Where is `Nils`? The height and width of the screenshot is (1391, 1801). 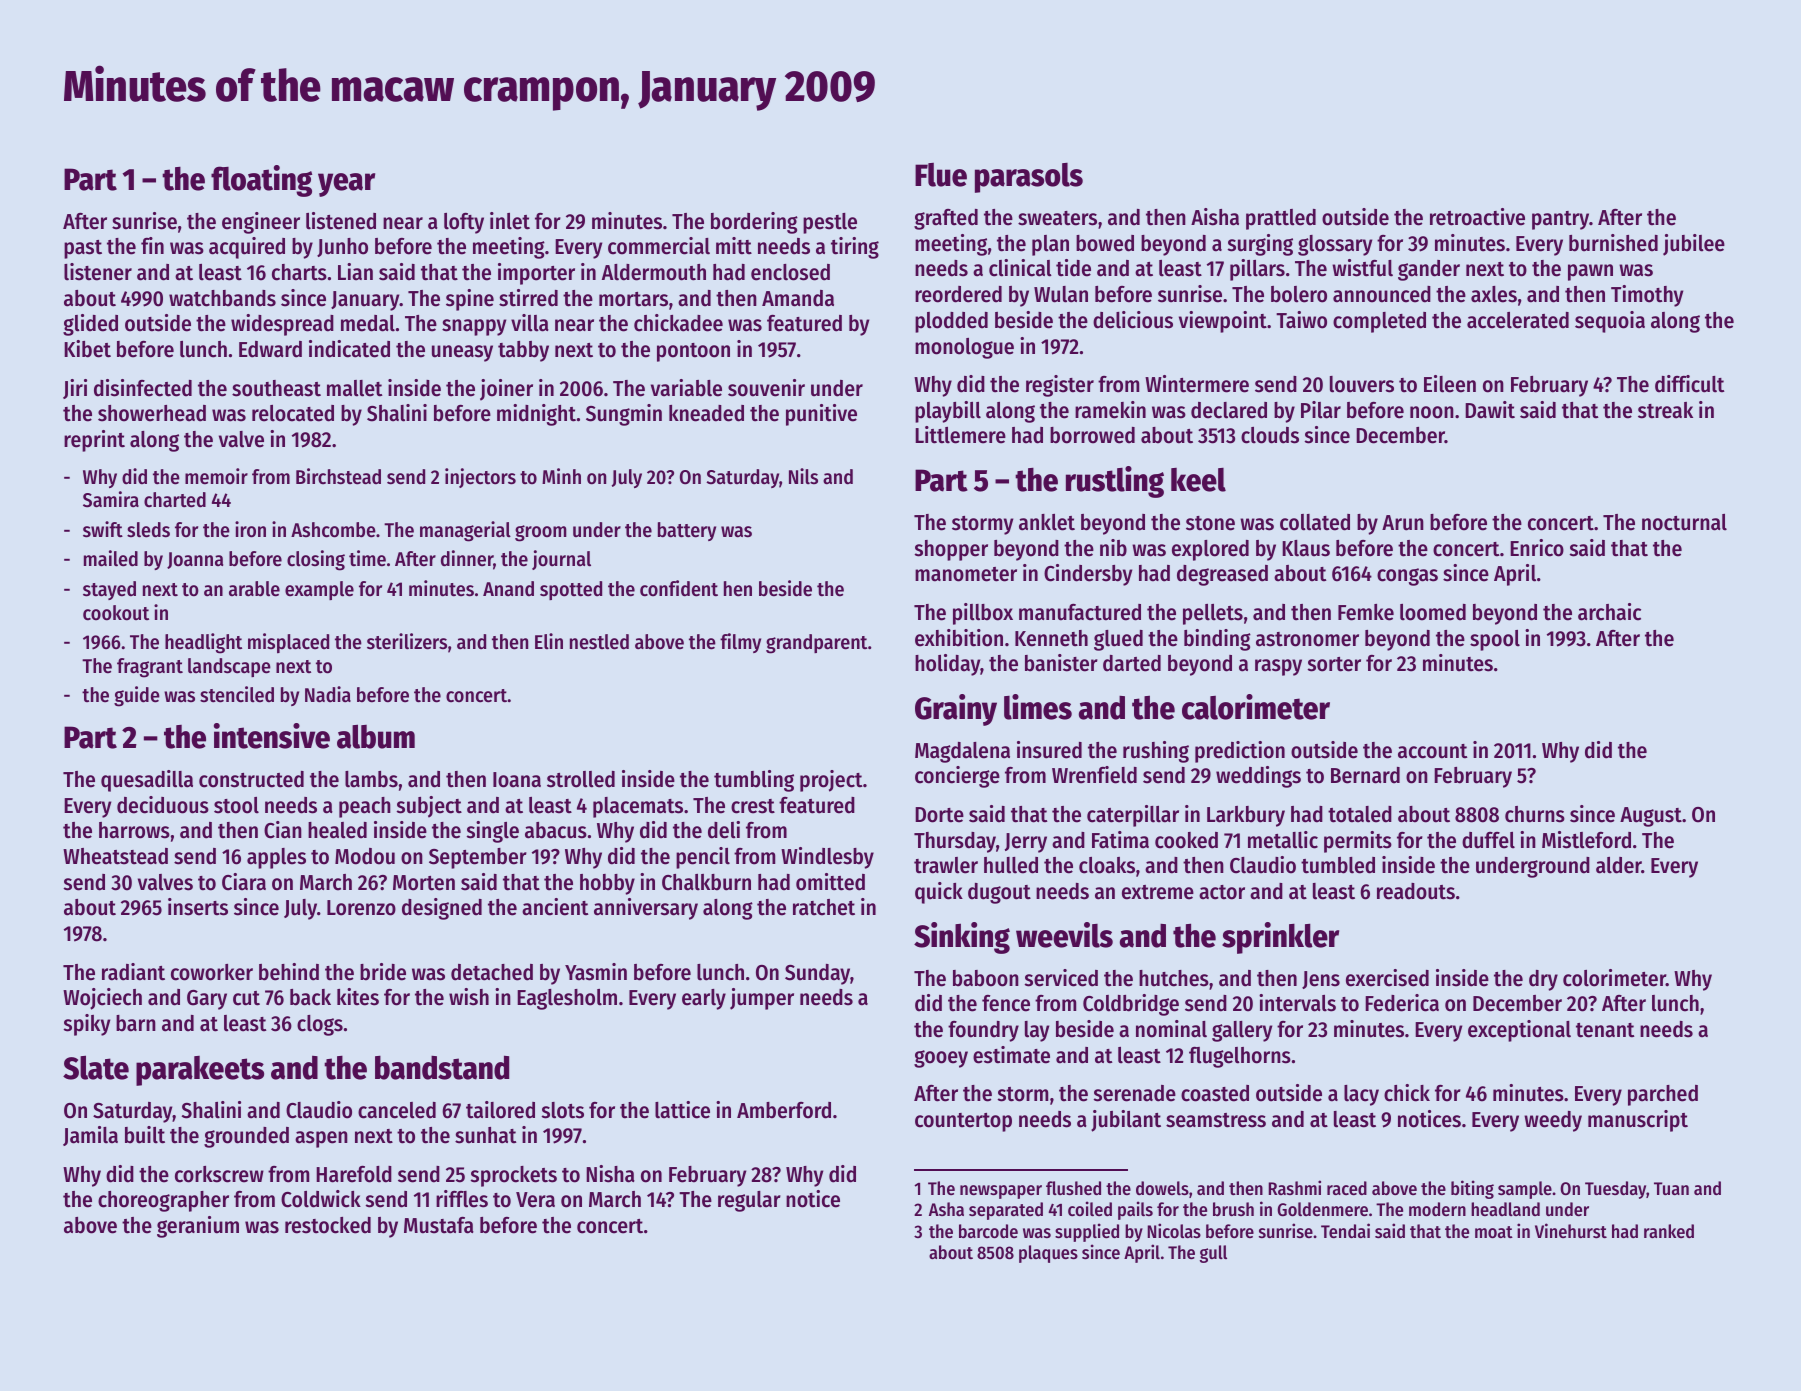 Nils is located at coordinates (803, 476).
